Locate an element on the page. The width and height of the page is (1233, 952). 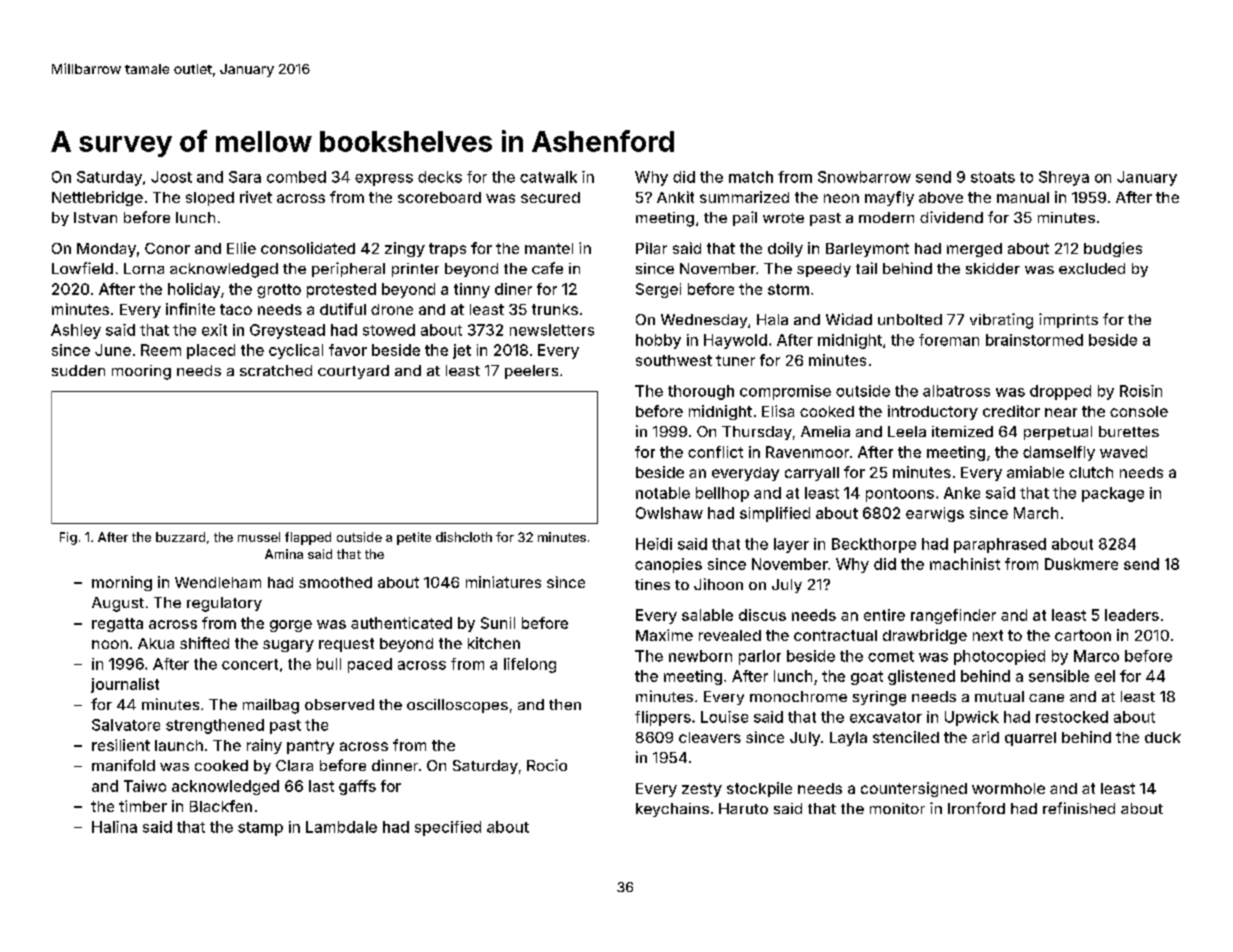
sudden is located at coordinates (78, 370).
